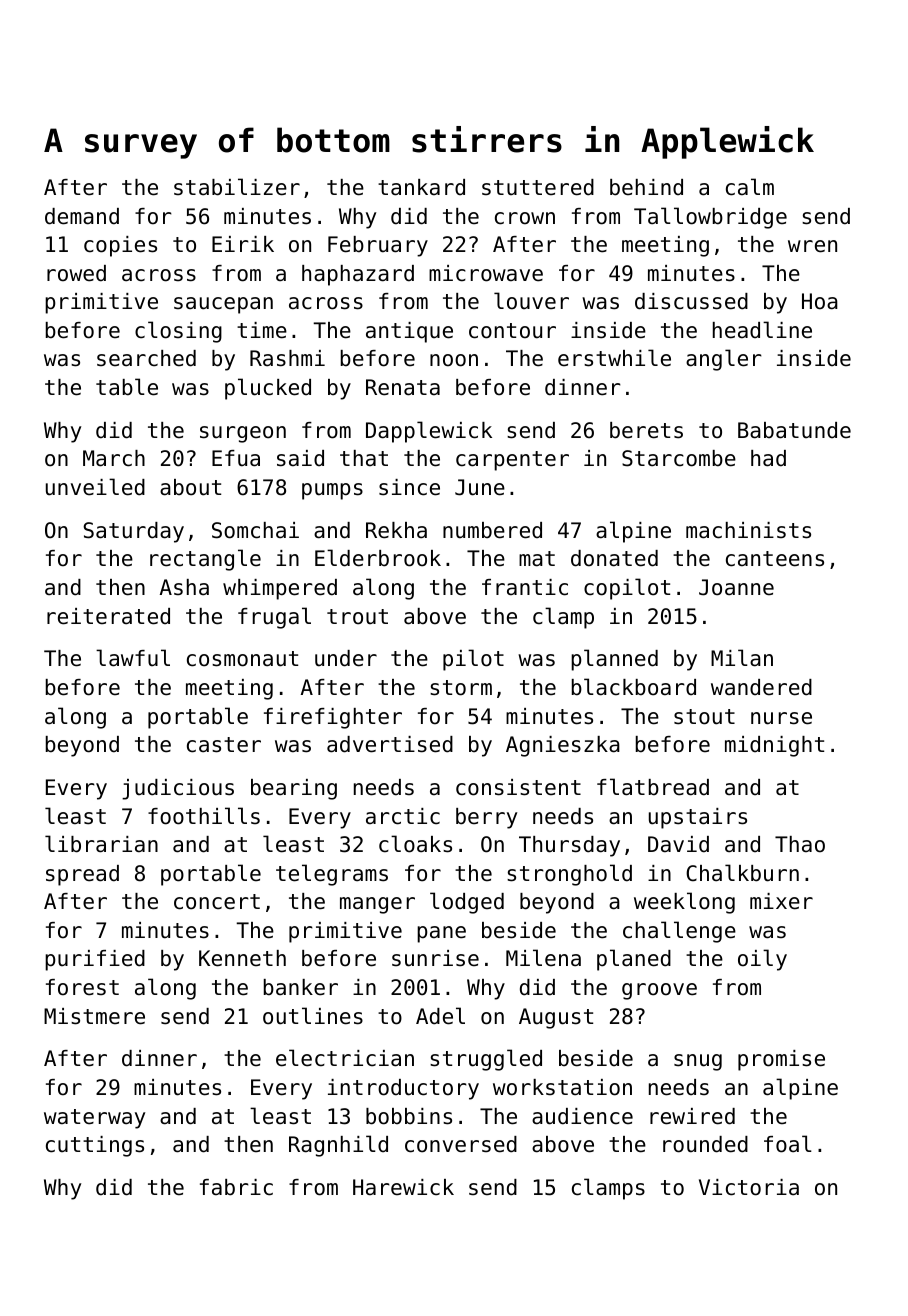 This page has width=908, height=1316. Describe the element at coordinates (82, 216) in the page. I see `demand` at that location.
